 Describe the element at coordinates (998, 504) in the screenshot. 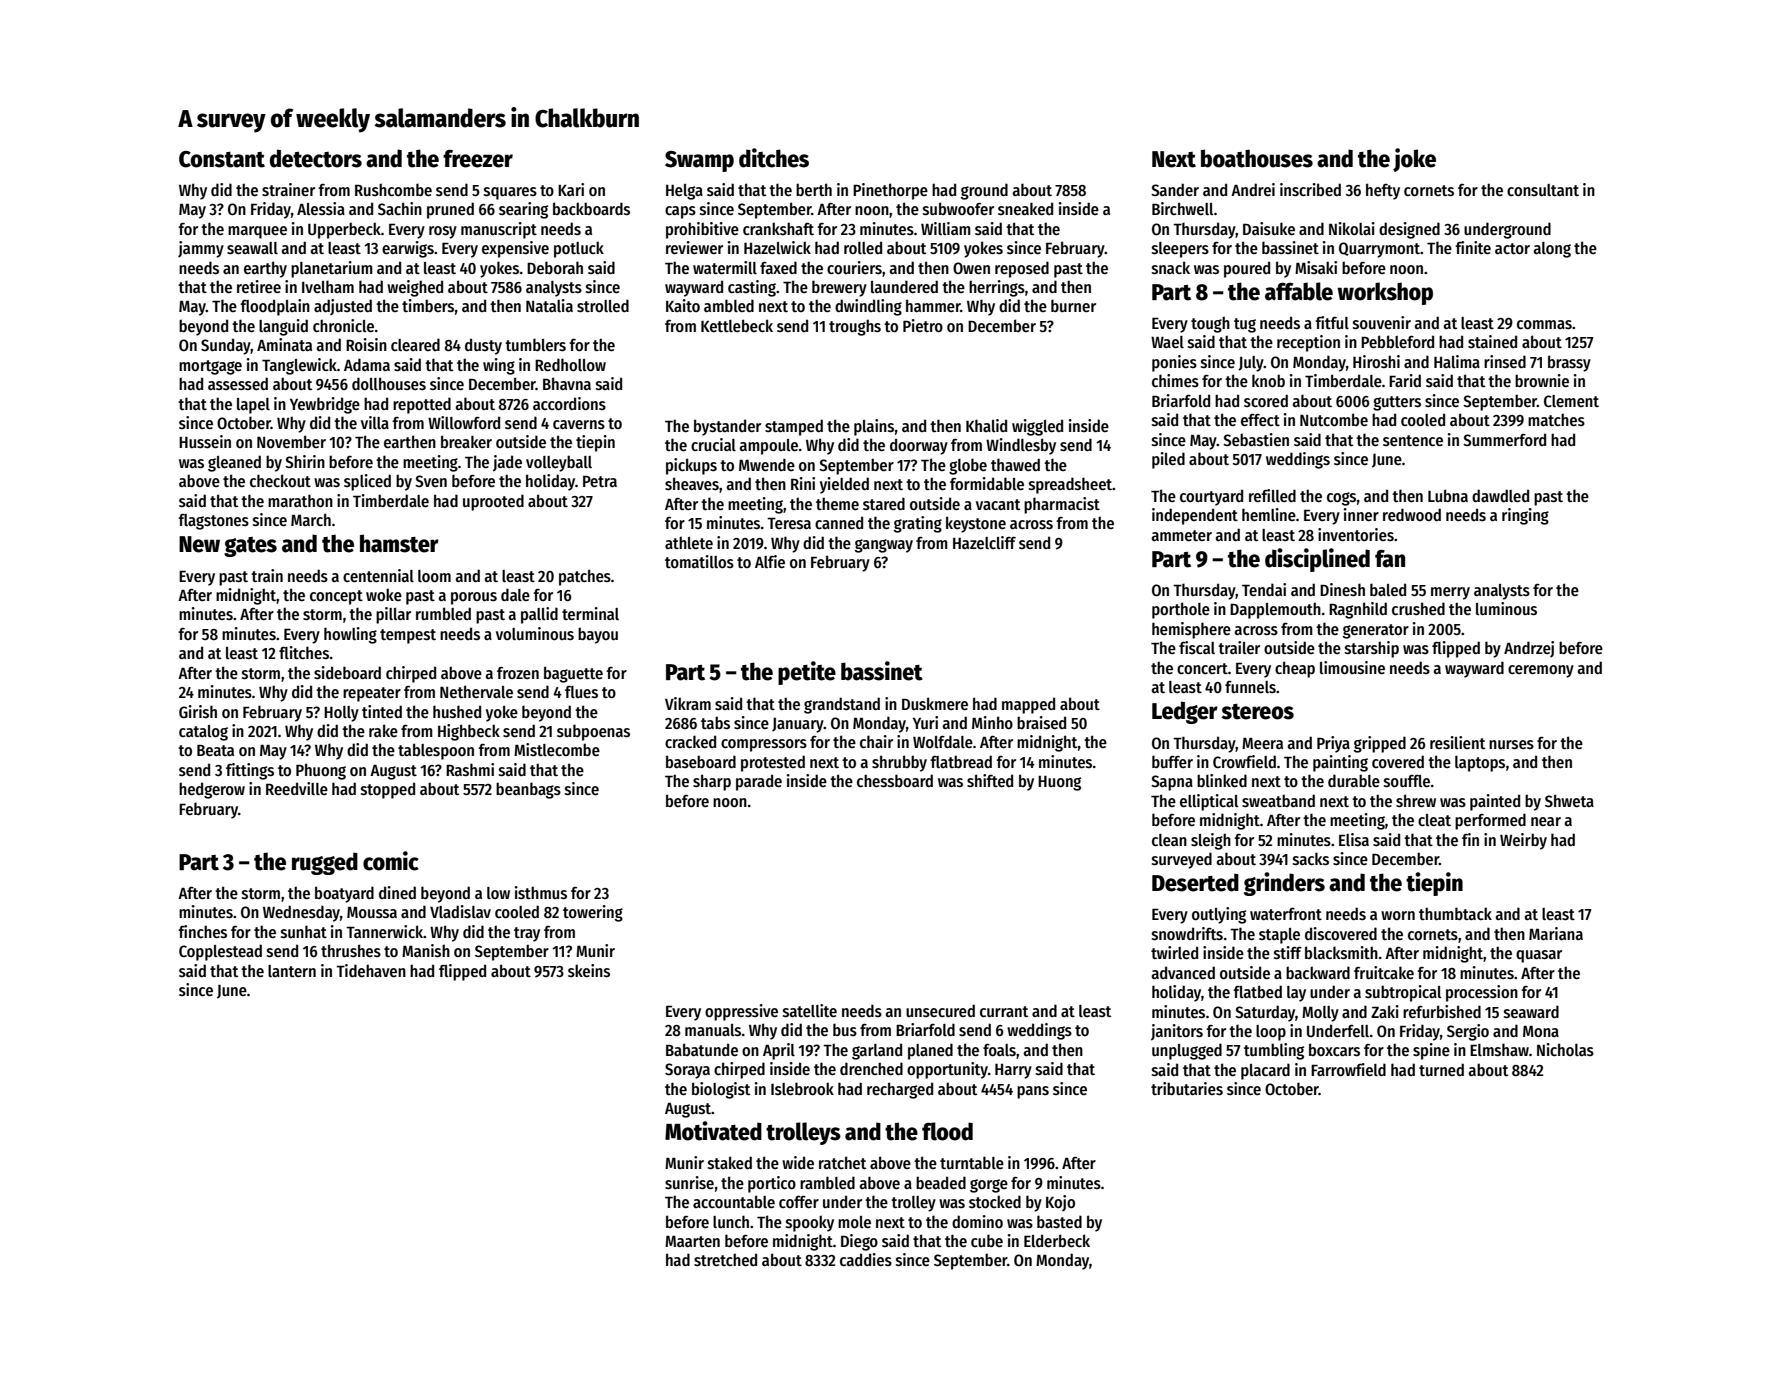

I see `vacant` at that location.
